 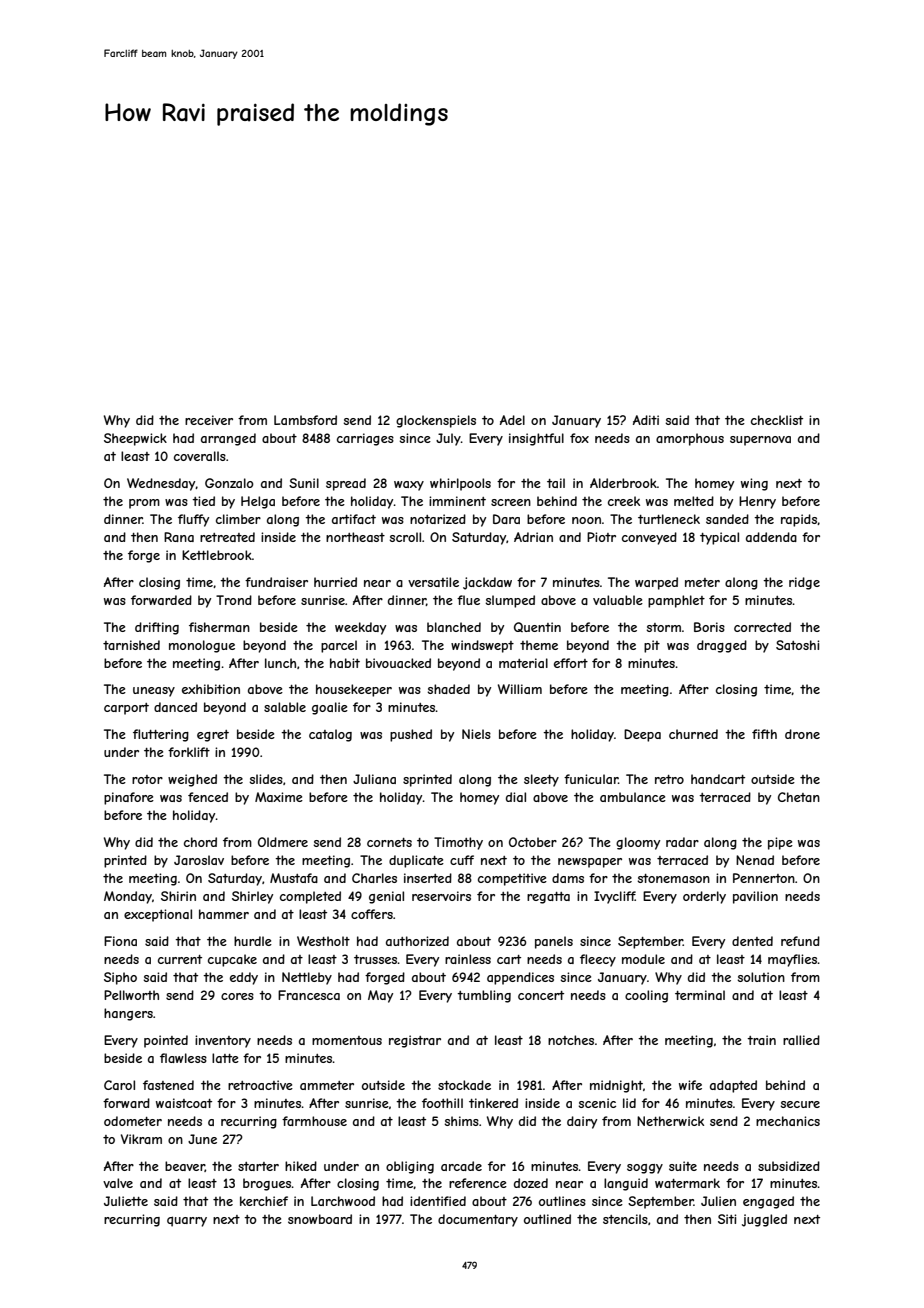 What do you see at coordinates (320, 1219) in the screenshot?
I see `snowboard` at bounding box center [320, 1219].
